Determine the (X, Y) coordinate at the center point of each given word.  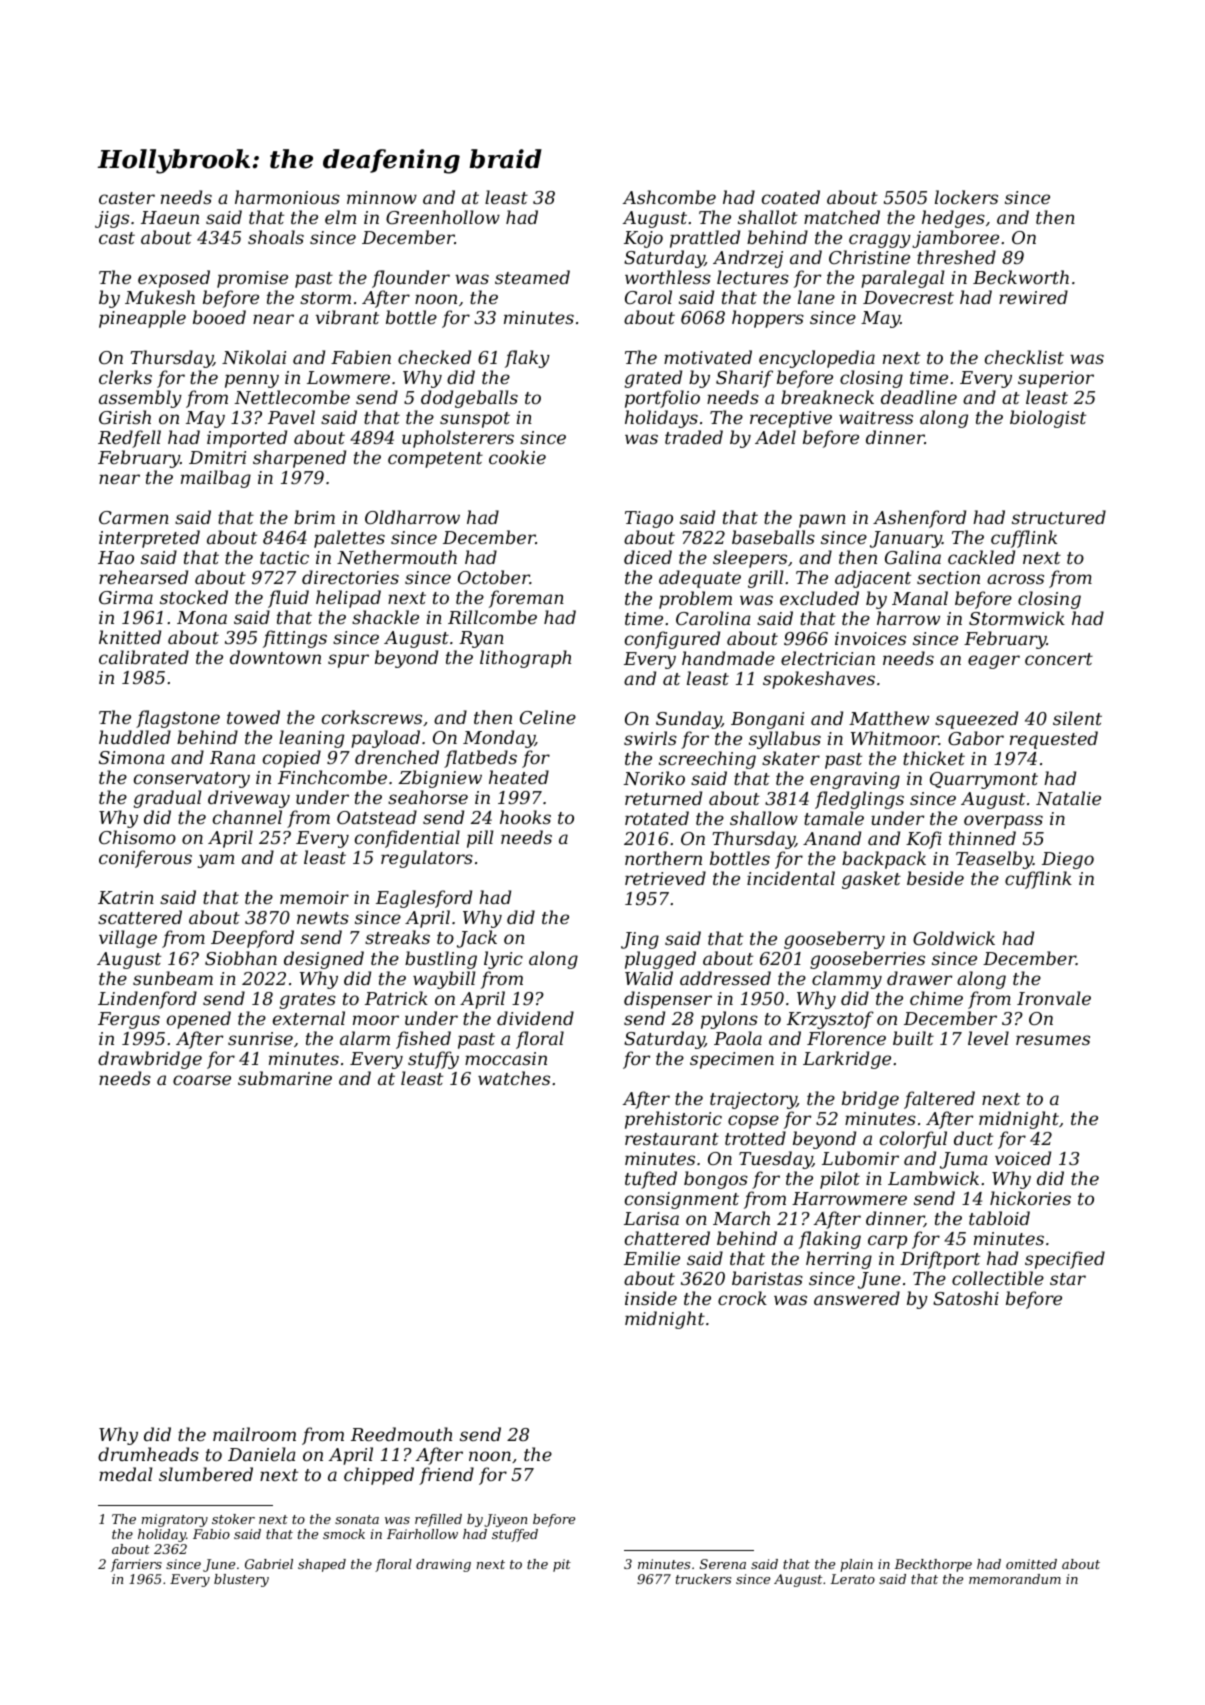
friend (446, 1476)
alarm (365, 1038)
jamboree (955, 239)
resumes (1053, 1040)
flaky (527, 359)
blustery (241, 1580)
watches (514, 1078)
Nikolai (254, 357)
